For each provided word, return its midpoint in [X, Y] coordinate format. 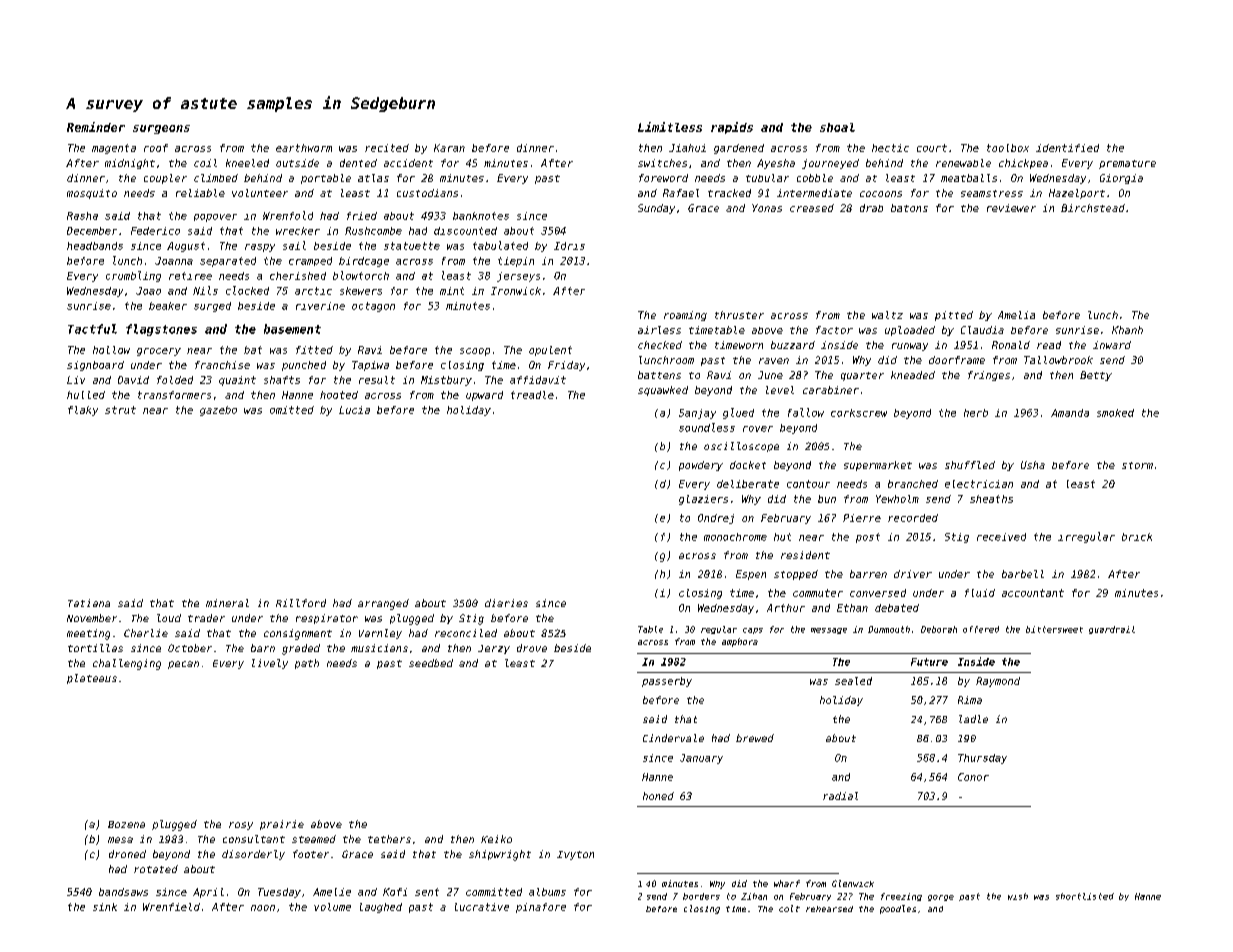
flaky [83, 411]
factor [834, 330]
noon [263, 908]
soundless [707, 427]
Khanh [1127, 330]
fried [362, 216]
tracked [729, 193]
